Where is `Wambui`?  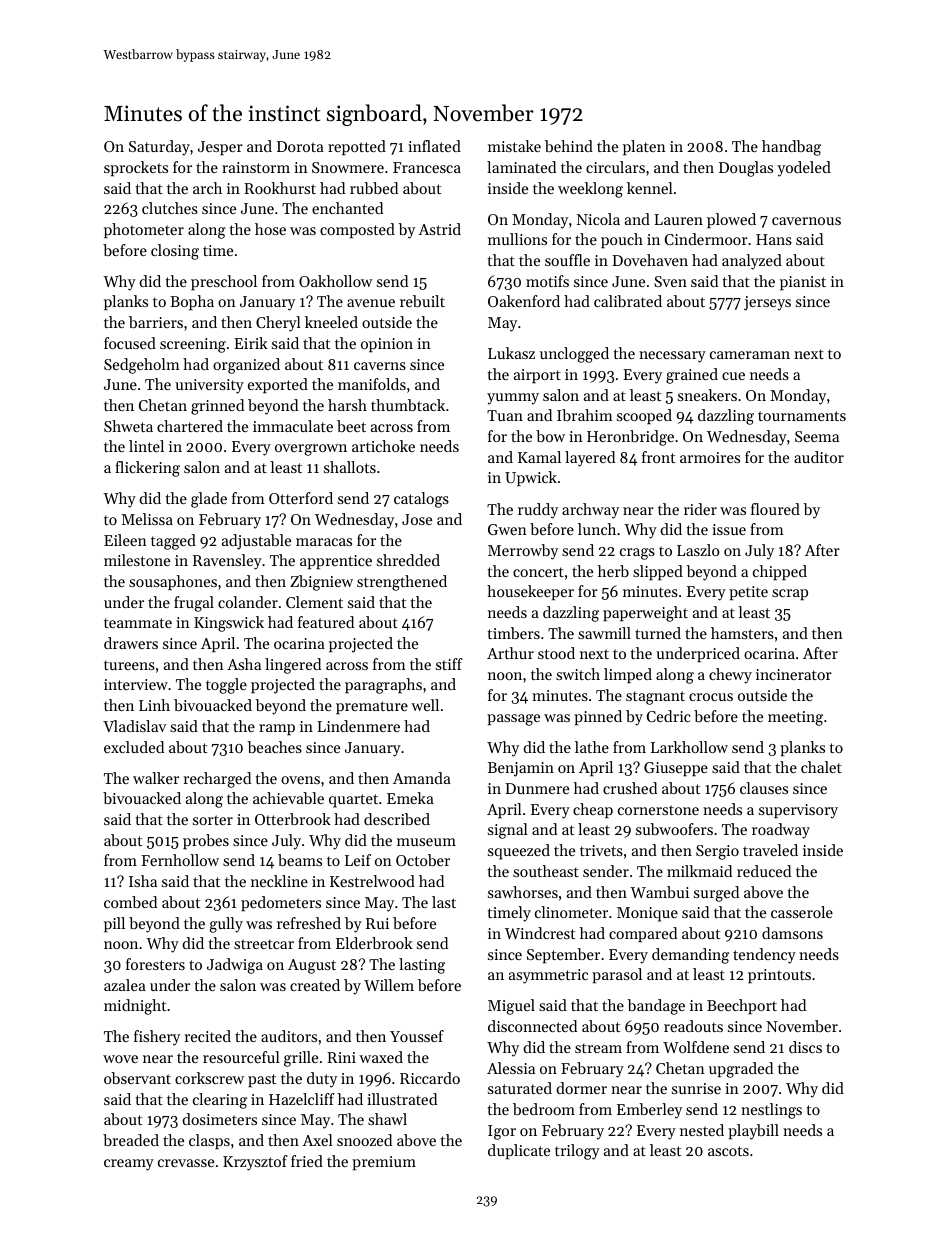
Wambui is located at coordinates (659, 892).
